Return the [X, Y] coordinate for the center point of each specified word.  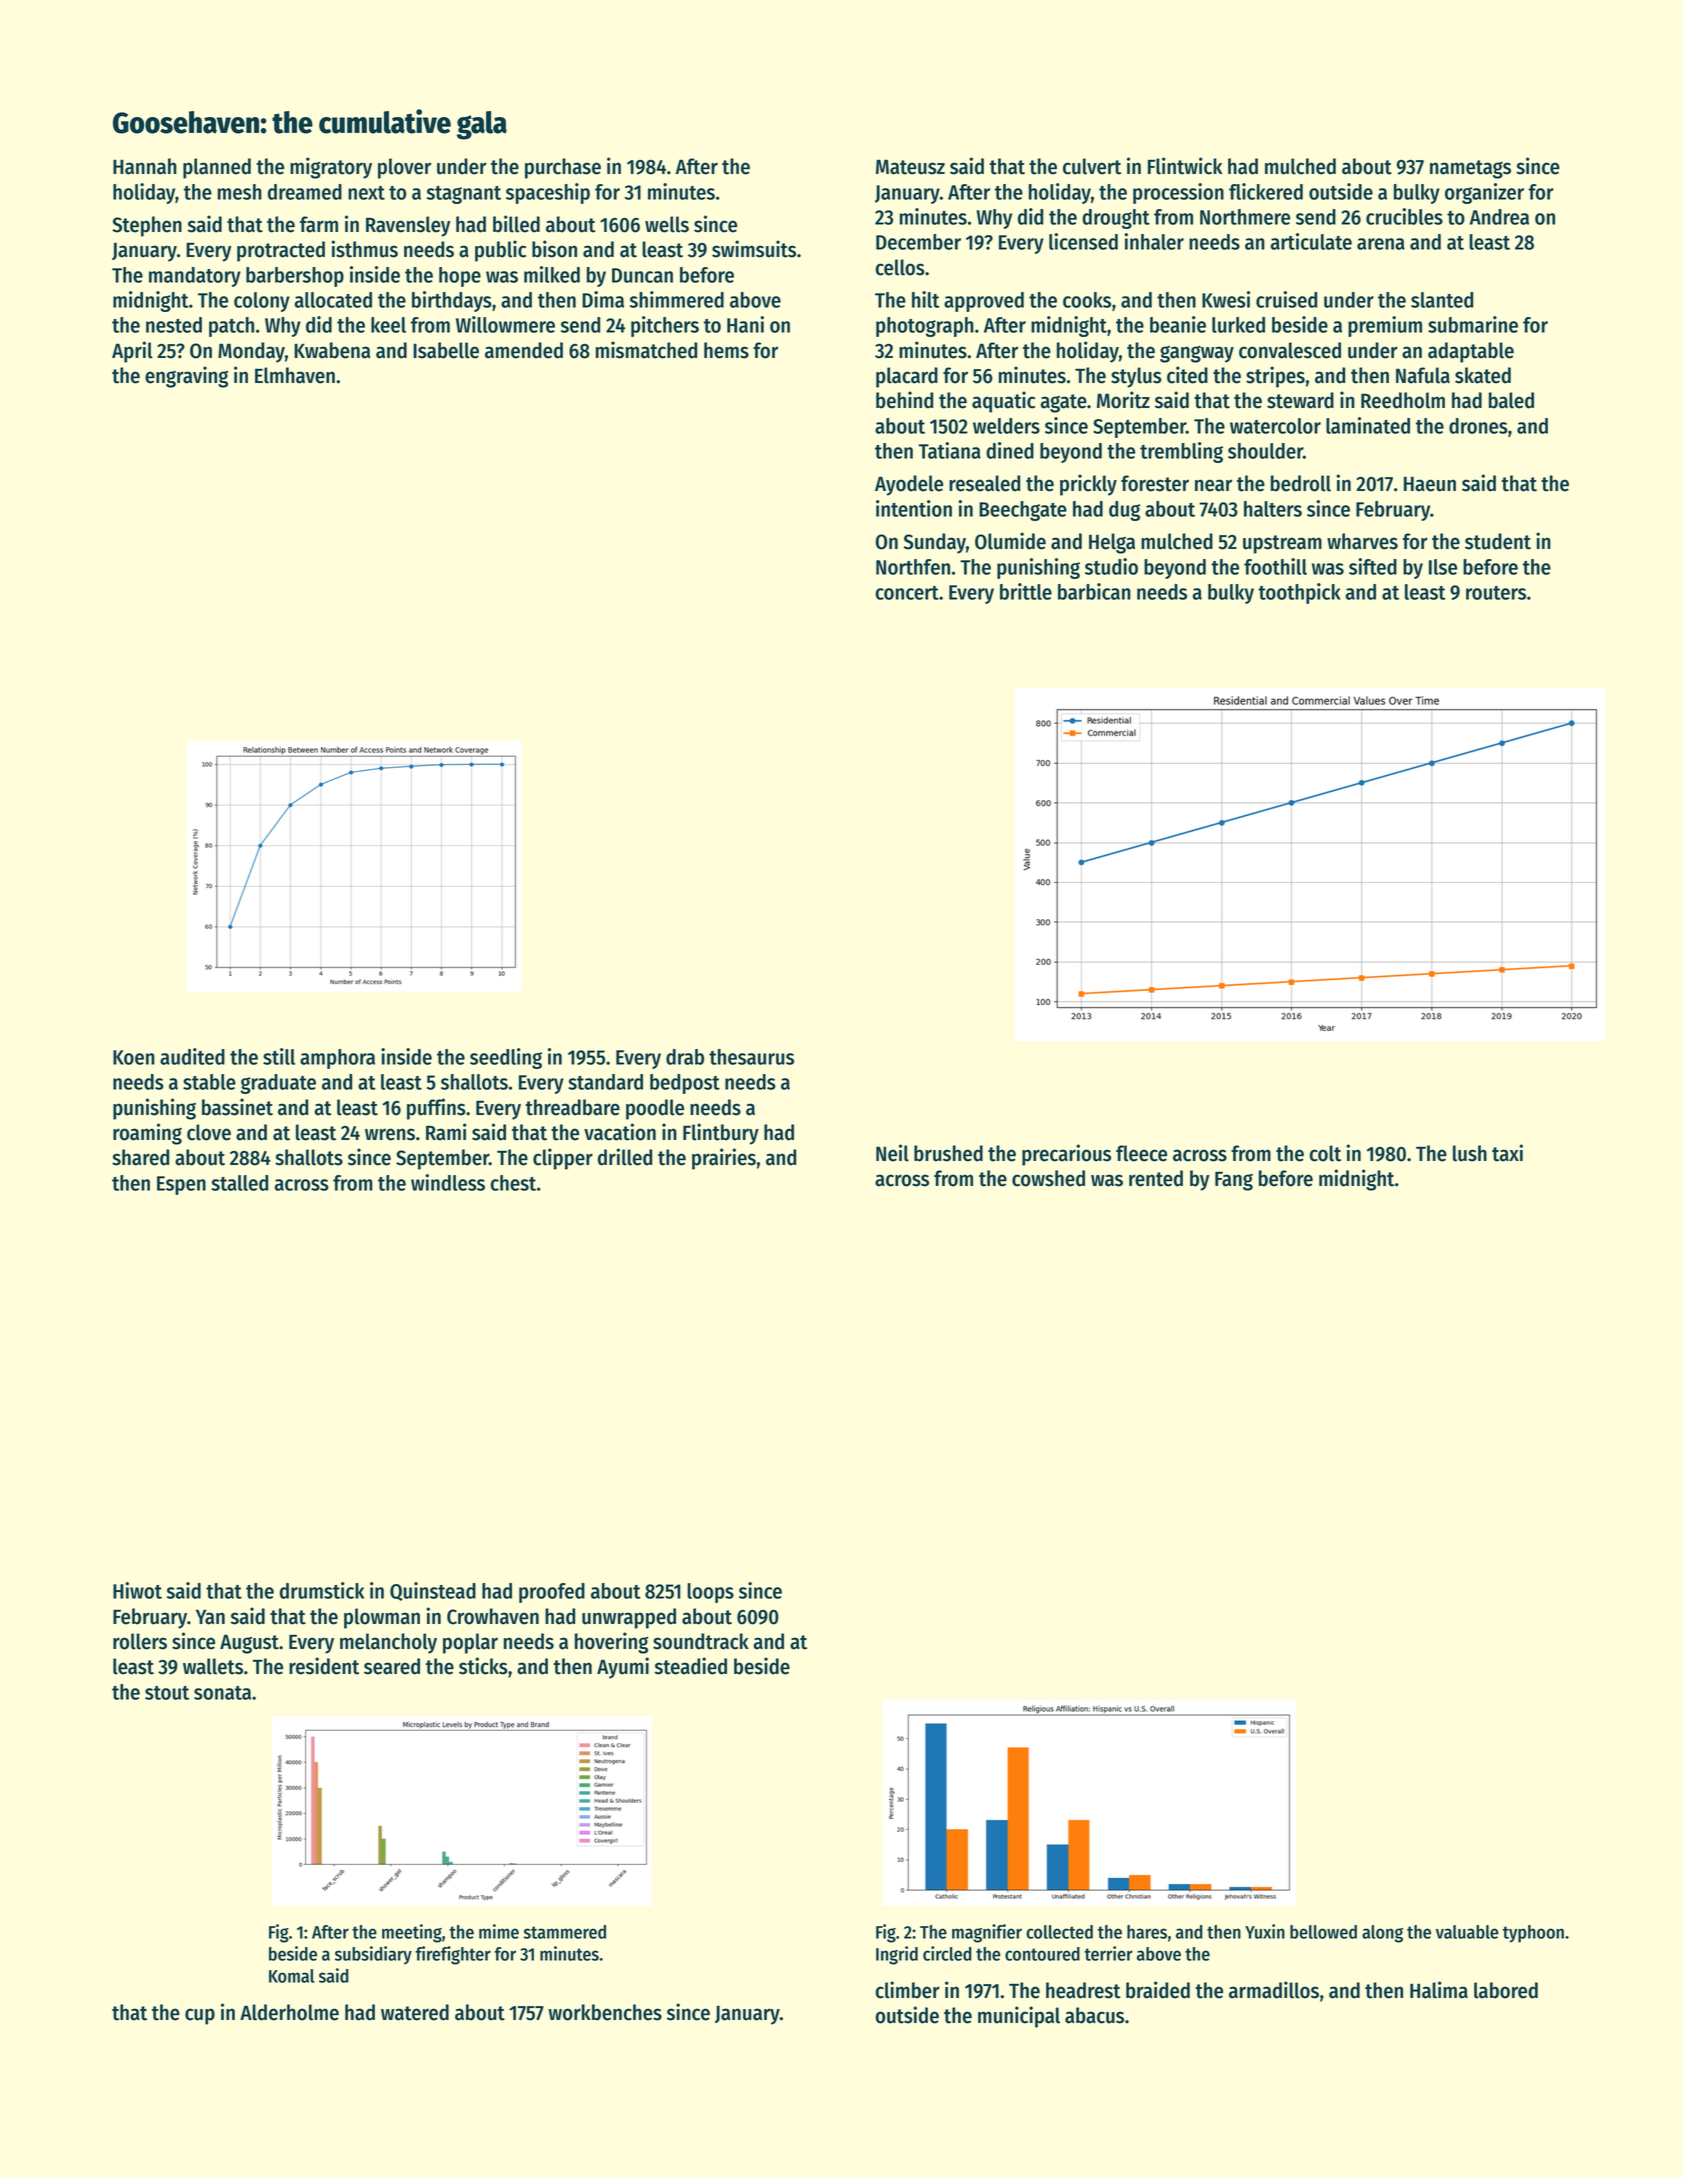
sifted [1373, 566]
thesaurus [751, 1057]
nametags [1470, 169]
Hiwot [137, 1590]
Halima [1439, 1990]
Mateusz [910, 167]
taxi [1507, 1153]
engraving [186, 377]
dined [1010, 450]
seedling [506, 1058]
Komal [291, 1976]
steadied [691, 1666]
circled [947, 1953]
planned [217, 168]
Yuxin [1265, 1931]
